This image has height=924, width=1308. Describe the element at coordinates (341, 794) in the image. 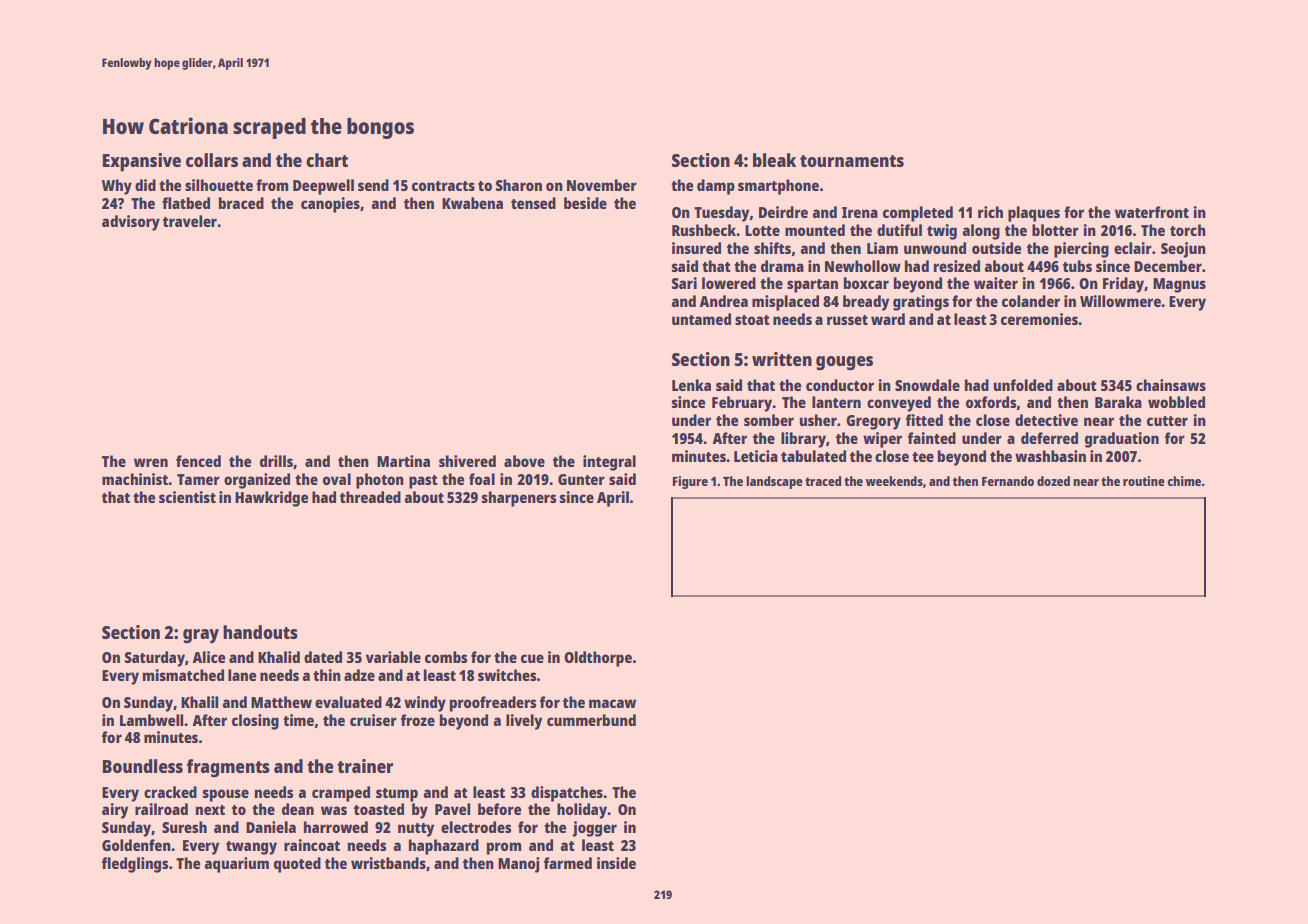

I see `cramped` at that location.
